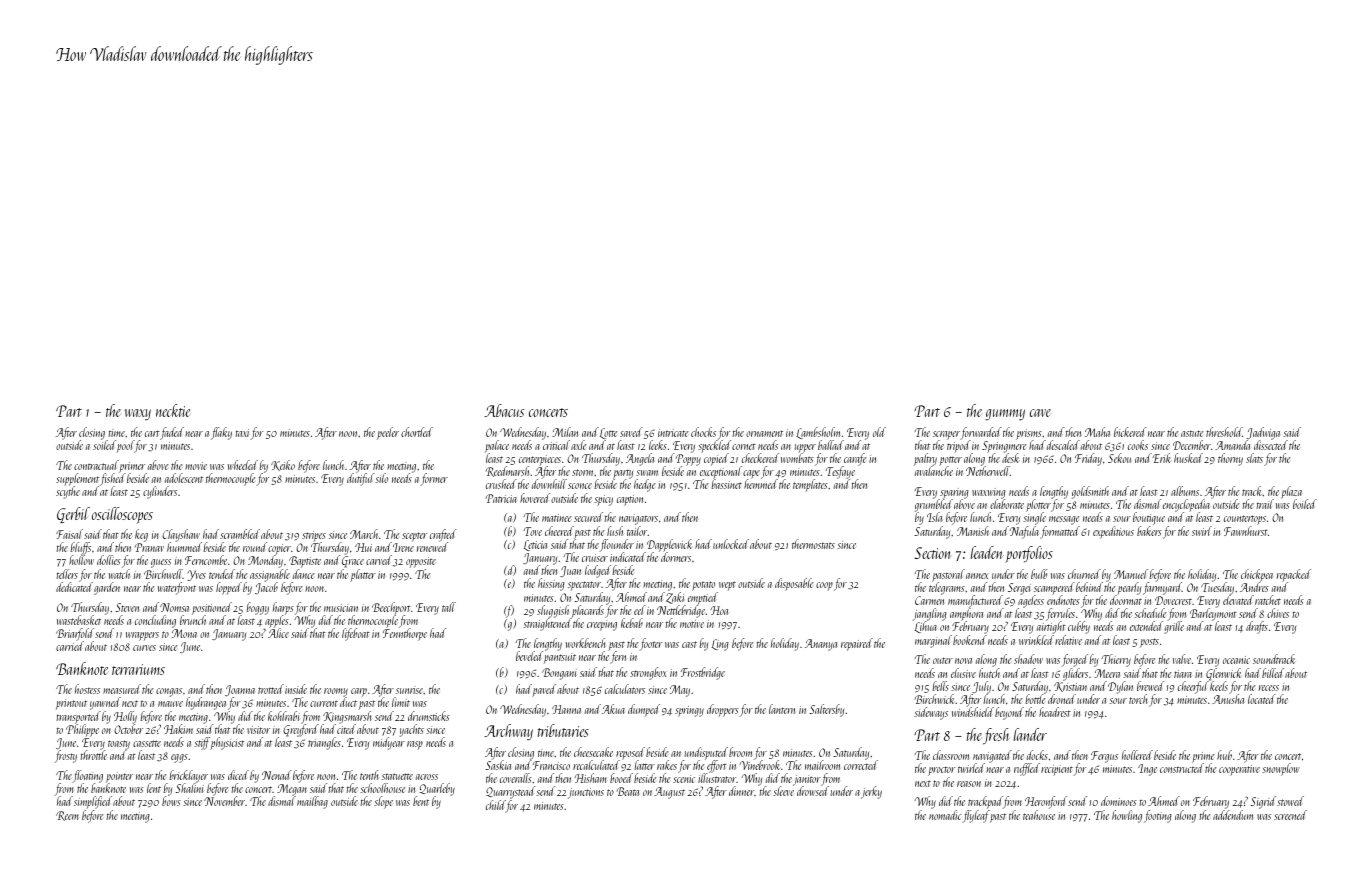 The height and width of the screenshot is (887, 1372). What do you see at coordinates (583, 472) in the screenshot?
I see `storm` at bounding box center [583, 472].
